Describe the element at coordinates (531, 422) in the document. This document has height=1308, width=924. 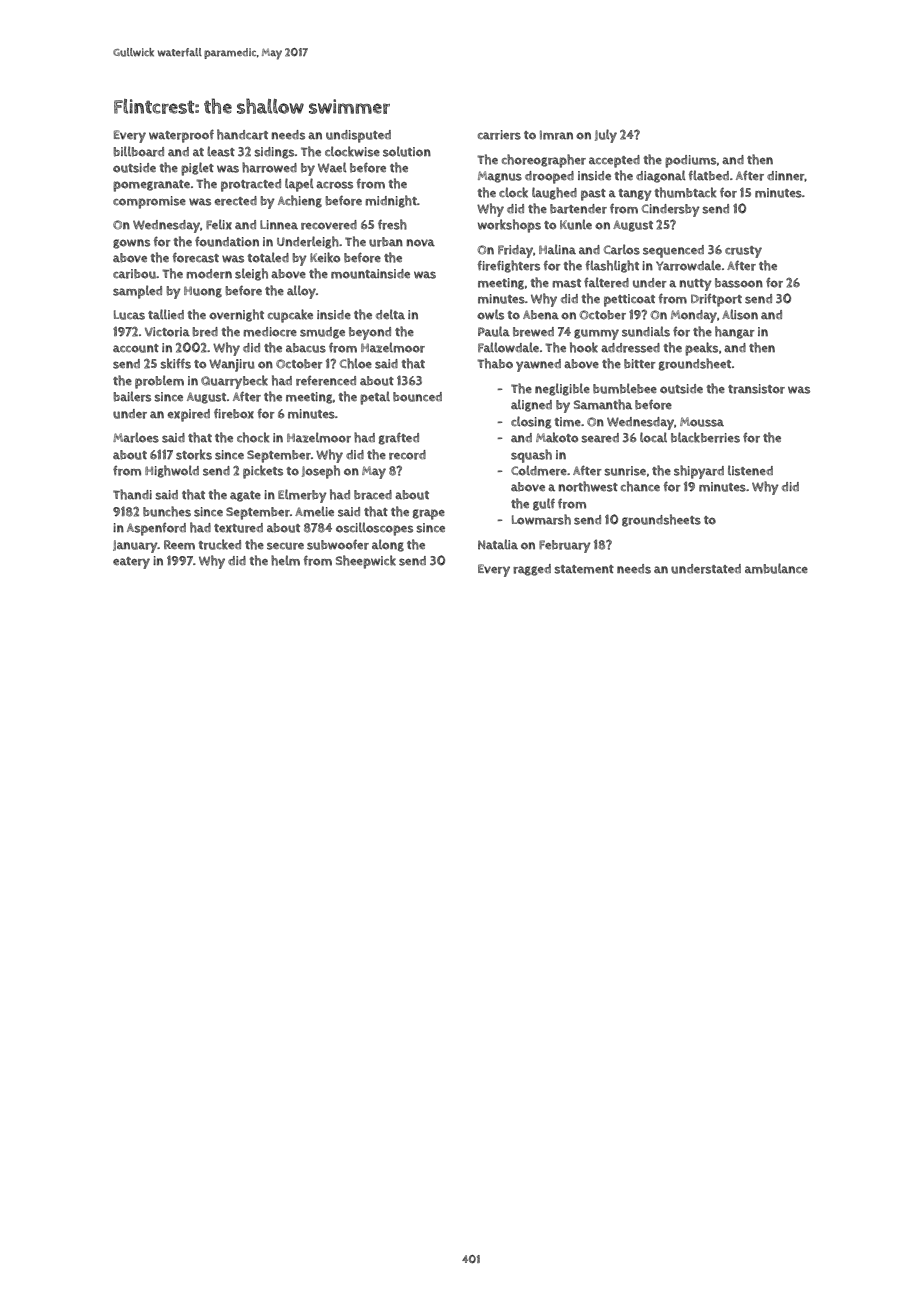
I see `closing` at that location.
